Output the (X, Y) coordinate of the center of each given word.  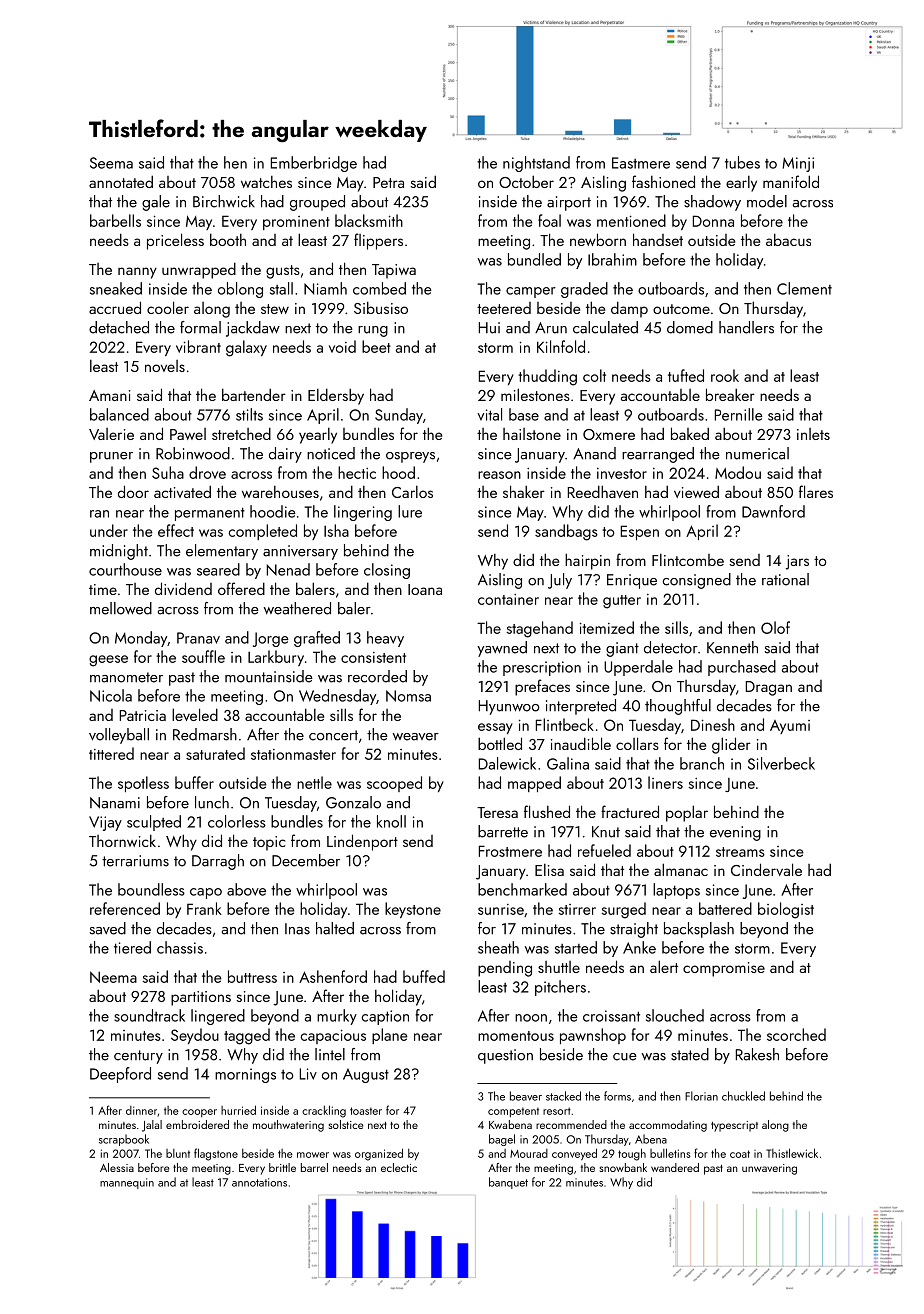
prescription (542, 668)
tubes (742, 162)
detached (119, 327)
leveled (195, 714)
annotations (259, 1182)
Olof (775, 627)
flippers (378, 241)
